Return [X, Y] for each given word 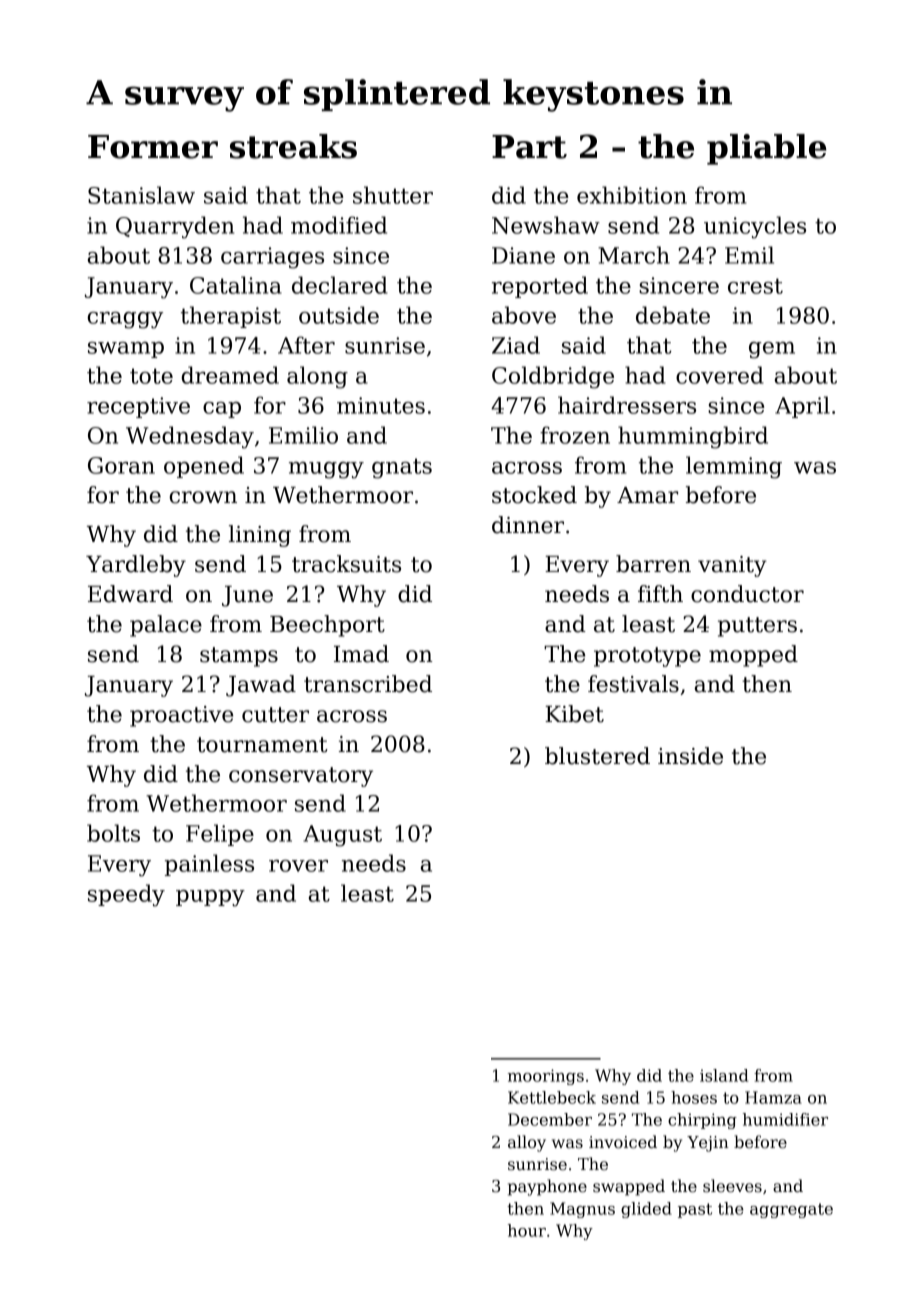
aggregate [791, 1210]
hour [527, 1230]
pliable [767, 149]
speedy [126, 895]
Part [529, 147]
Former [153, 147]
